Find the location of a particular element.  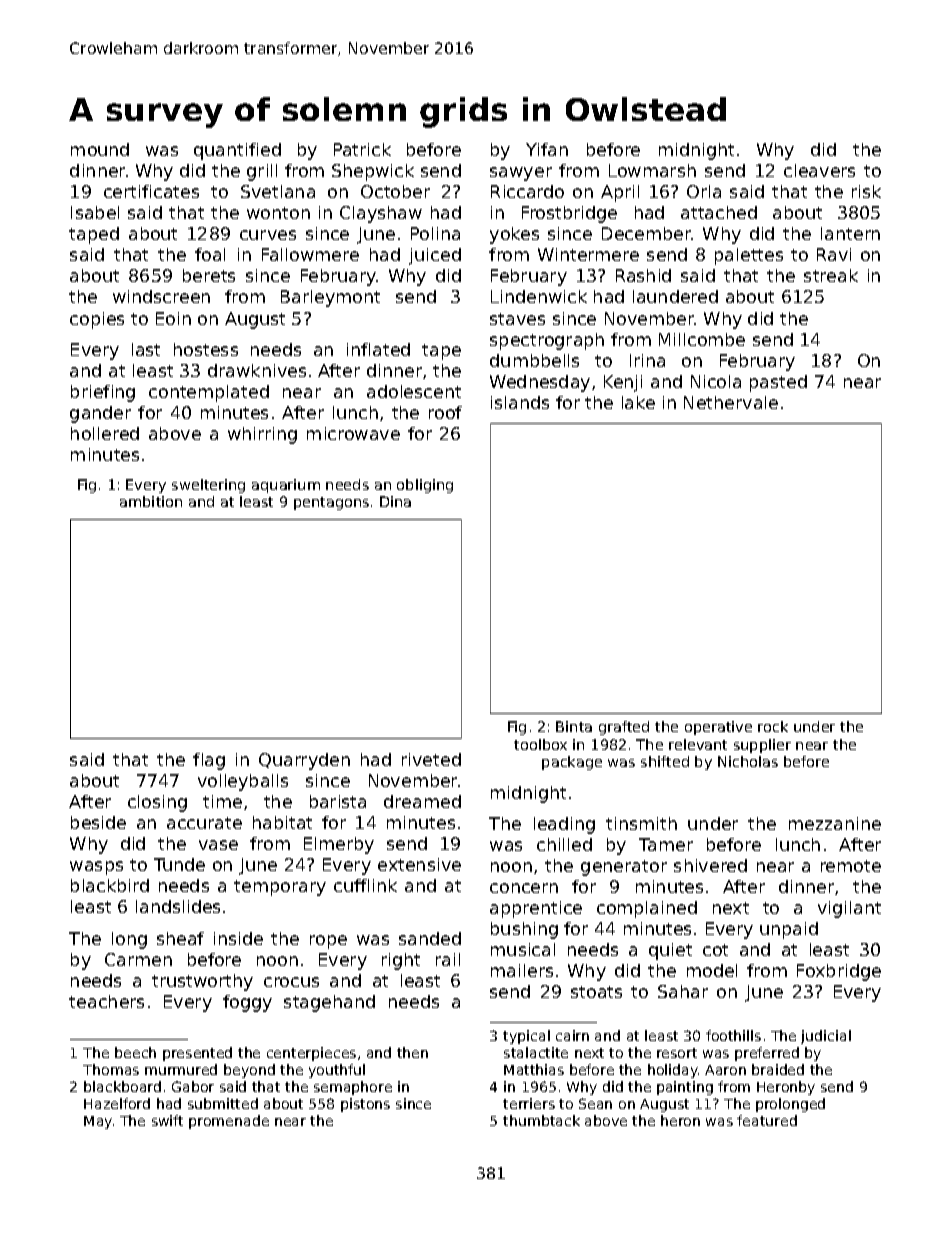

swift is located at coordinates (167, 1120).
